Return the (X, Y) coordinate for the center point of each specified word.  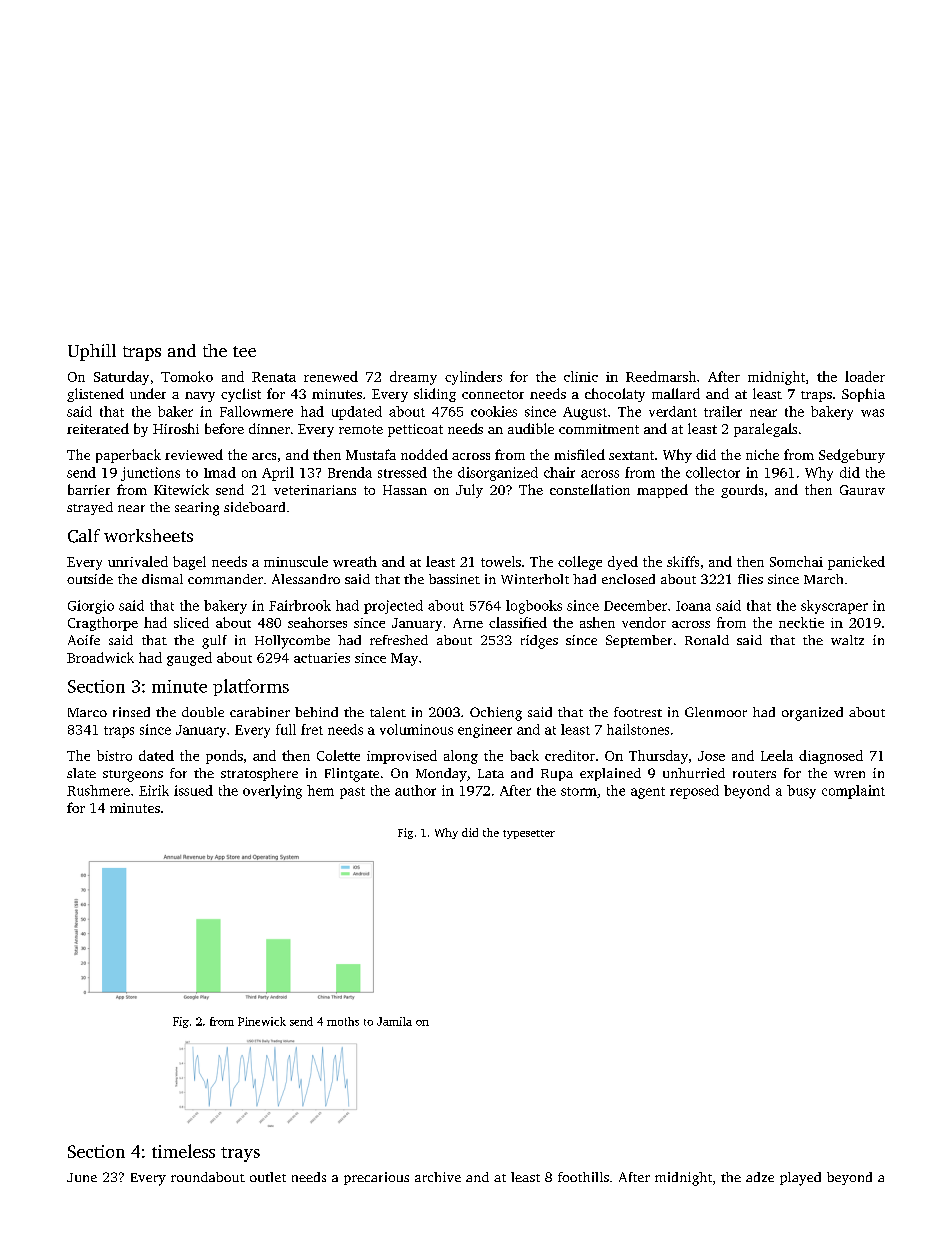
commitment (599, 429)
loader (865, 376)
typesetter (529, 834)
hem (320, 790)
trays (240, 1154)
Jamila (394, 1021)
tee (244, 351)
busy (801, 792)
